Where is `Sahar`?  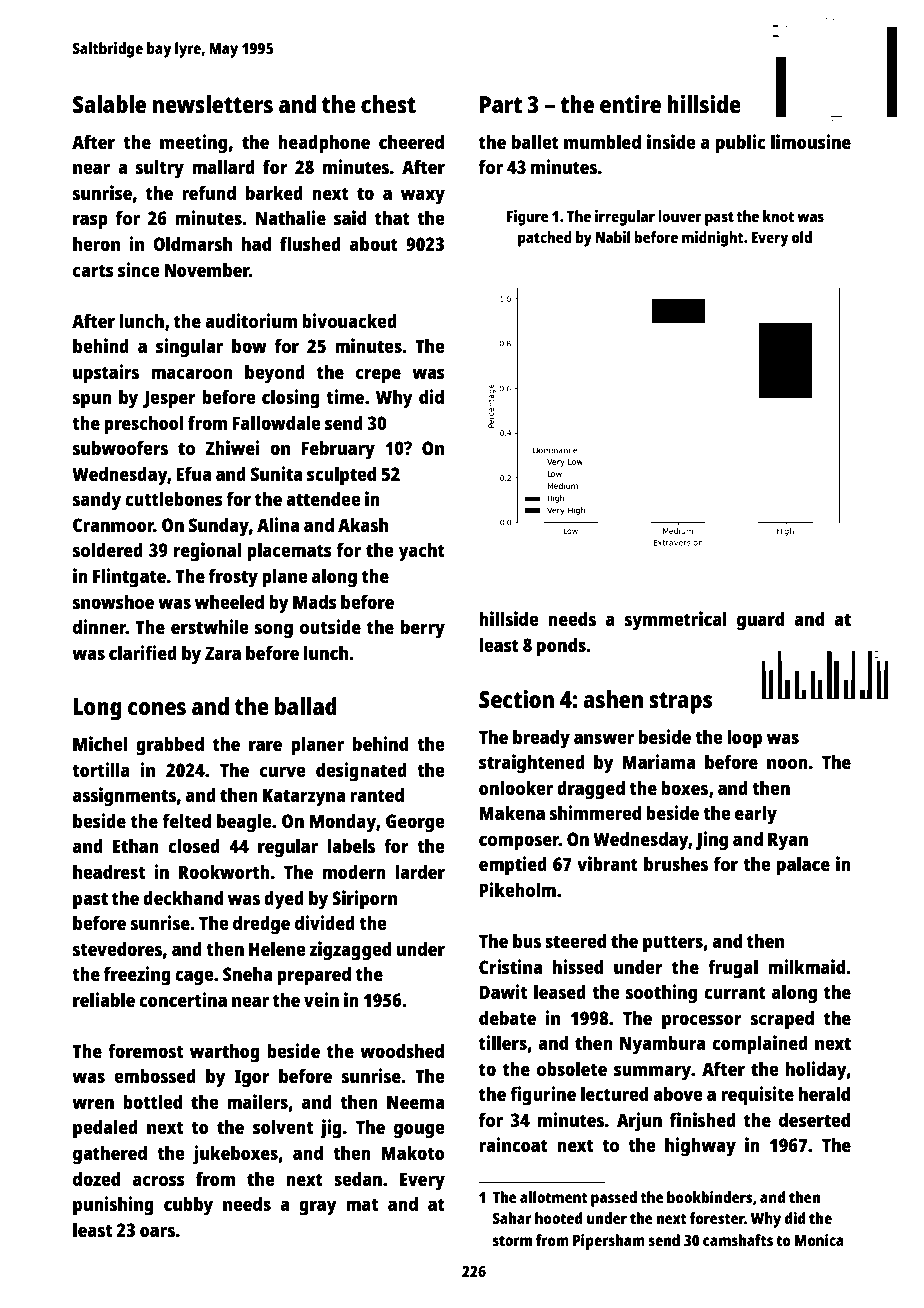
Sahar is located at coordinates (512, 1218).
